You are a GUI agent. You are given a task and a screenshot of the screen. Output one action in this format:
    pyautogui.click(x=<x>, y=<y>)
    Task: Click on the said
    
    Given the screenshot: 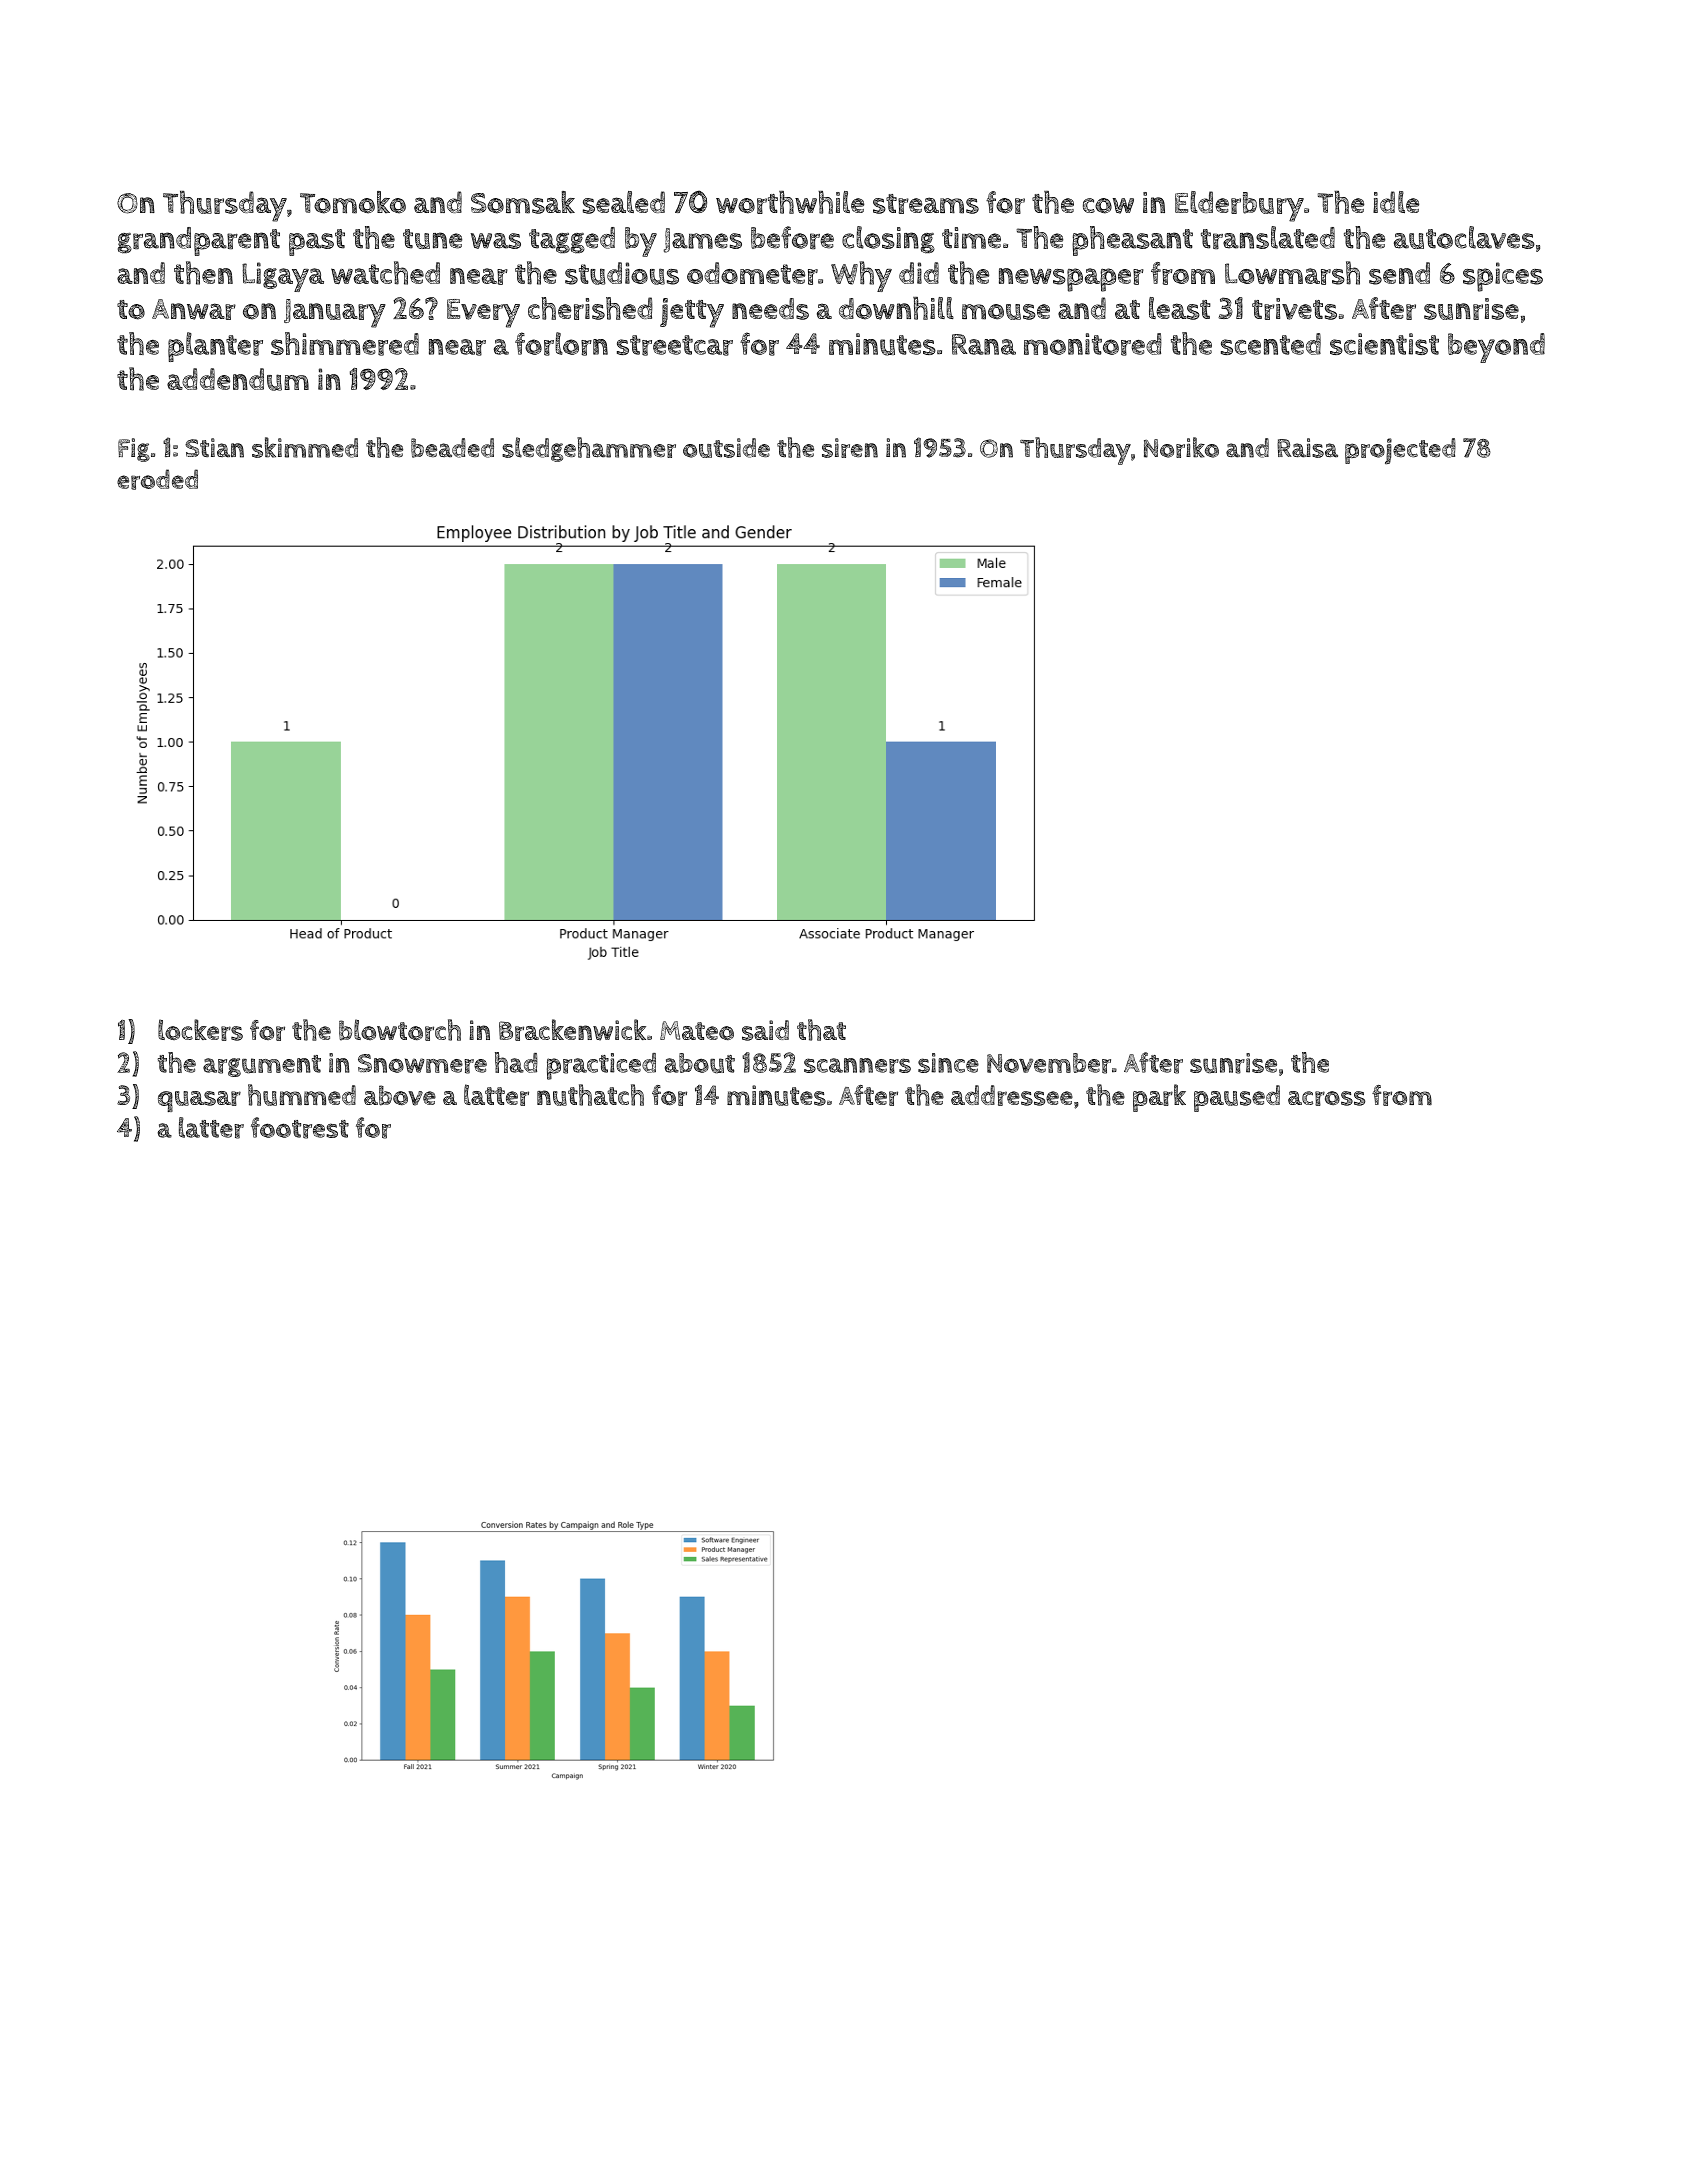 What is the action you would take?
    pyautogui.click(x=765, y=1030)
